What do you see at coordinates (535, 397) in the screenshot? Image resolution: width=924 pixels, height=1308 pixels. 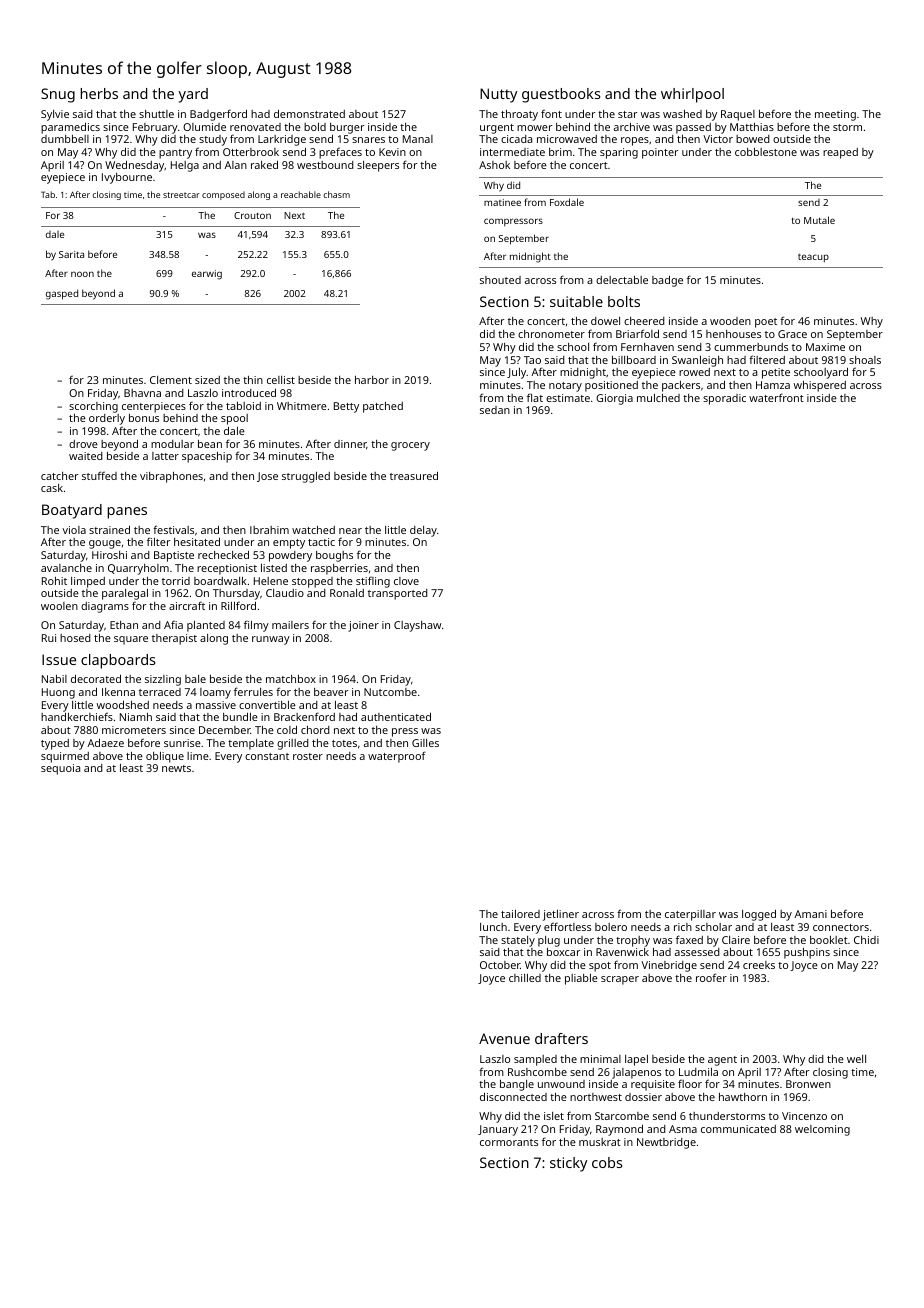 I see `flat` at bounding box center [535, 397].
